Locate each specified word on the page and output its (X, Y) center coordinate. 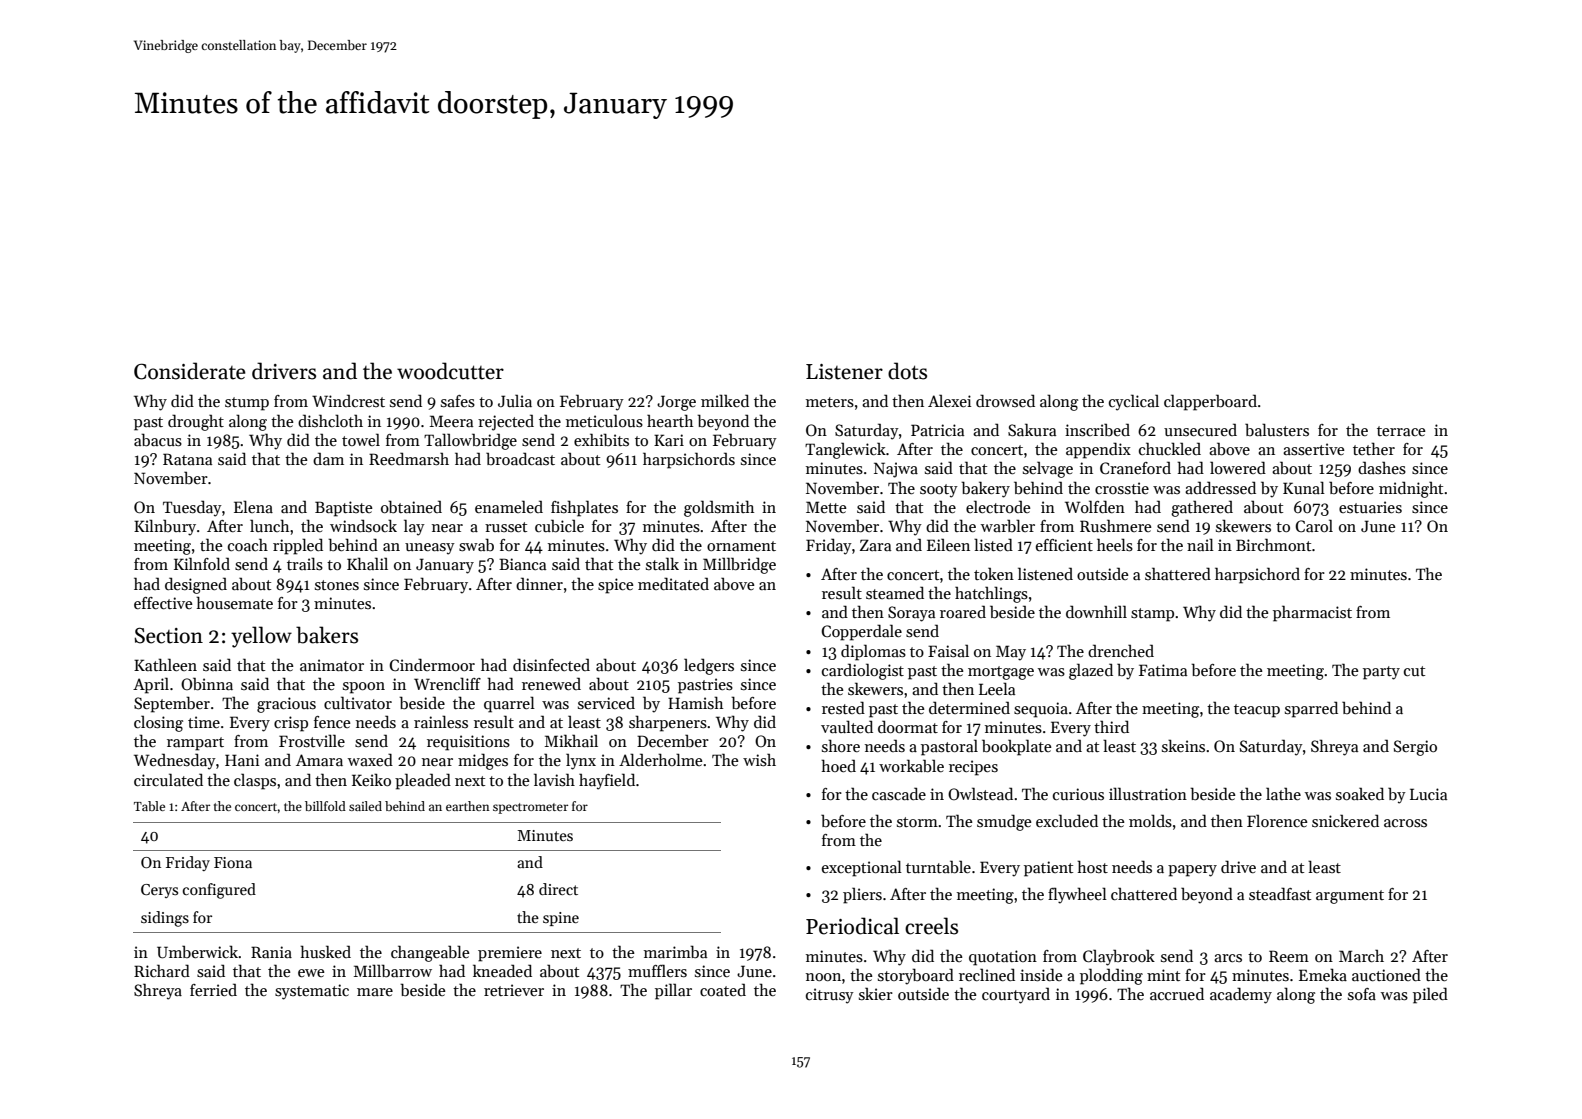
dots (907, 371)
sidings (165, 919)
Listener (844, 372)
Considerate (190, 371)
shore (841, 745)
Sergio (1415, 748)
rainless (441, 721)
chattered (1144, 893)
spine (561, 919)
